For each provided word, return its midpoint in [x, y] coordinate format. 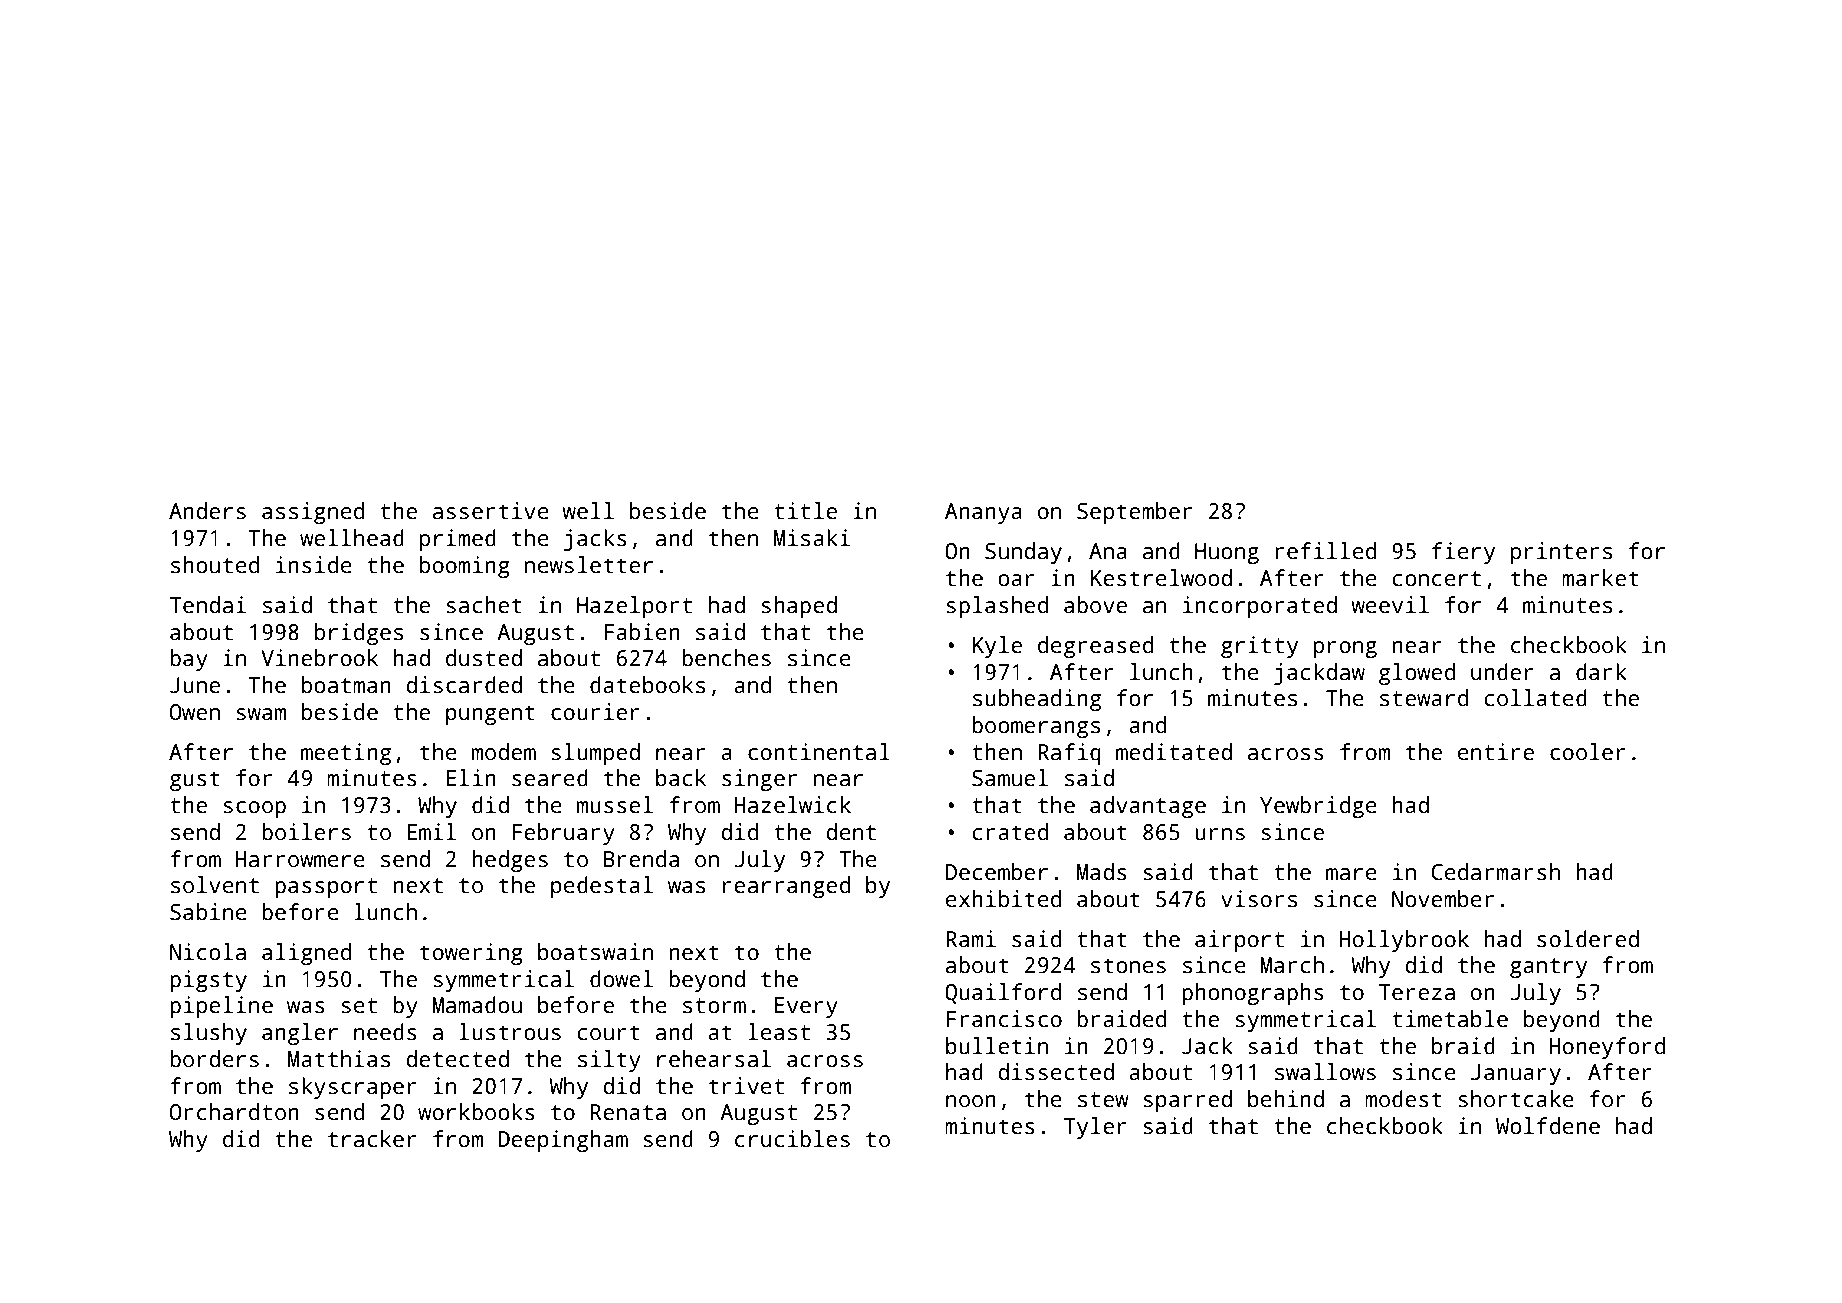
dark [1601, 672]
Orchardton [234, 1112]
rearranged [786, 887]
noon [971, 1101]
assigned [313, 513]
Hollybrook [1404, 941]
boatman [346, 685]
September [1134, 513]
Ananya [983, 513]
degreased [1095, 647]
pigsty [208, 981]
